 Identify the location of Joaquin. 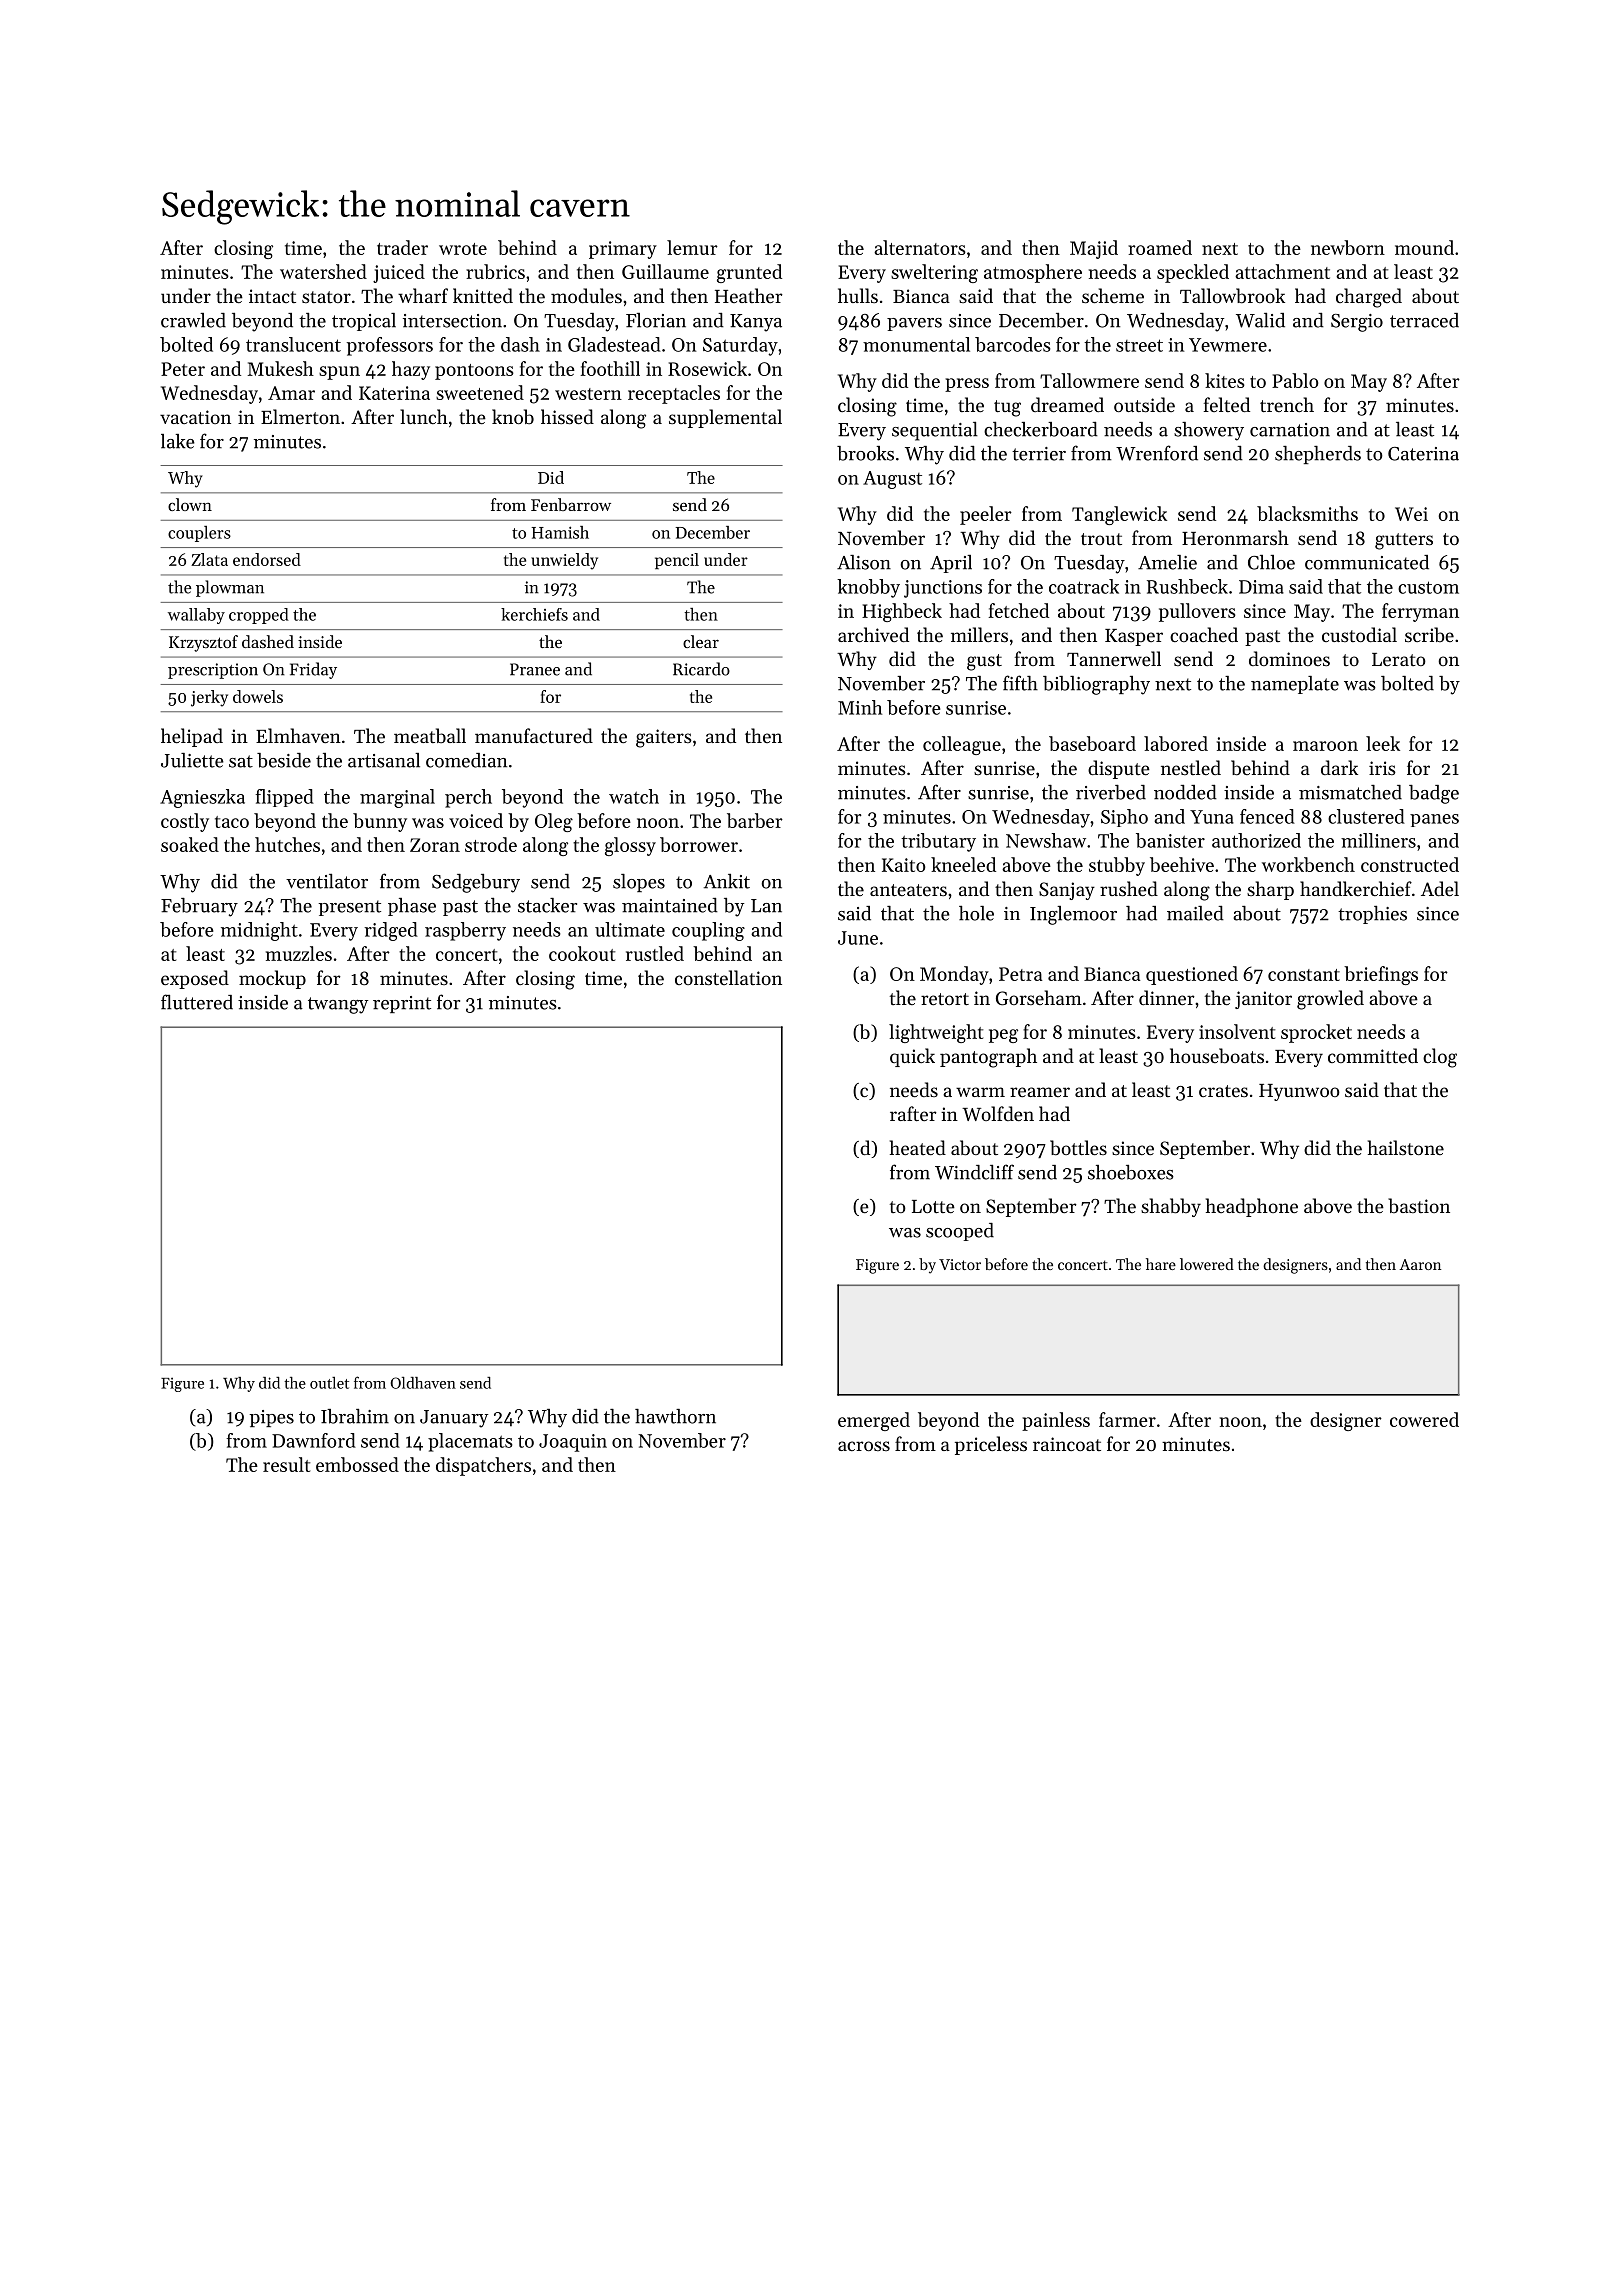
(573, 1443).
